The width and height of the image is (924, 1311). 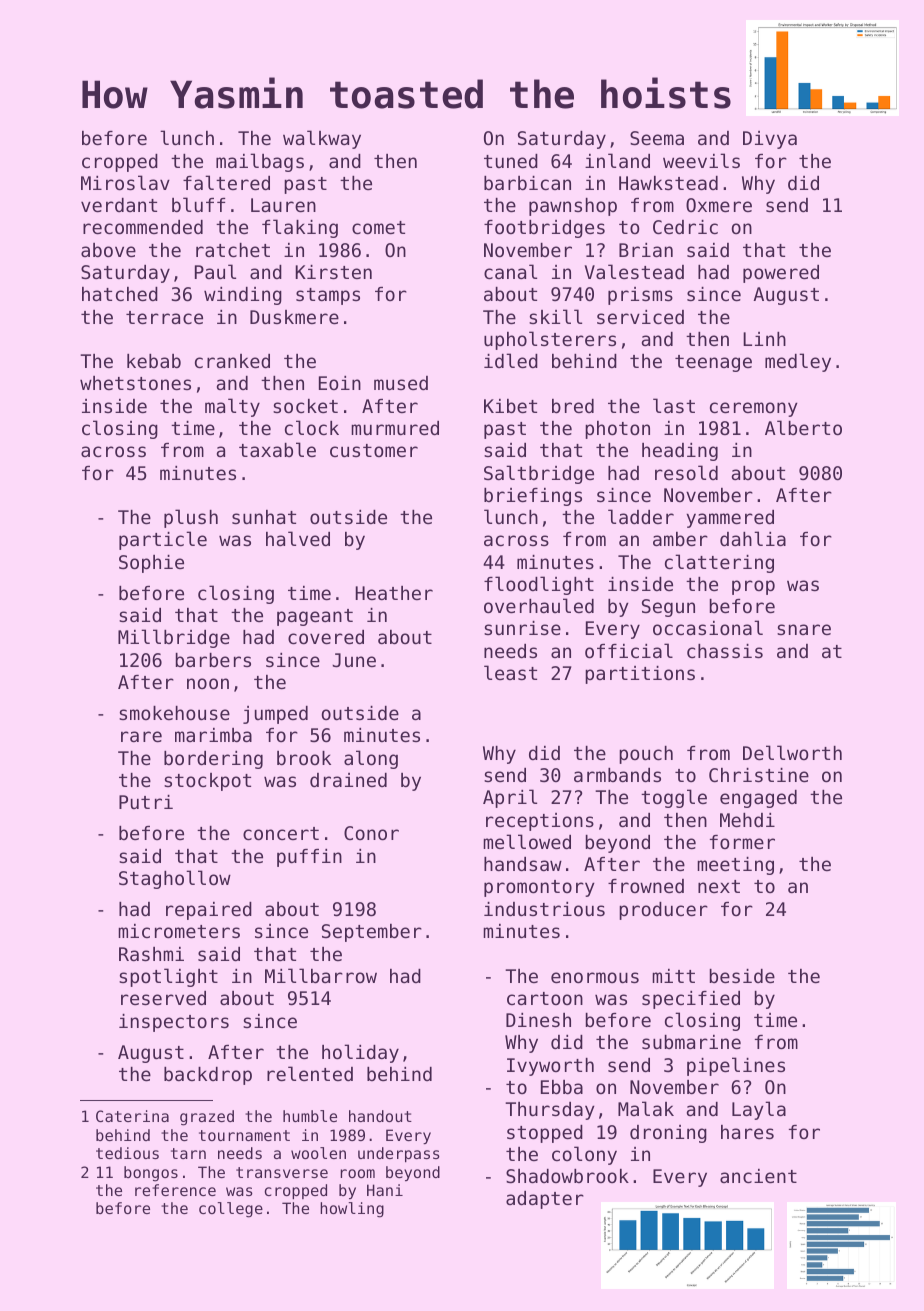 What do you see at coordinates (617, 430) in the image?
I see `photon` at bounding box center [617, 430].
